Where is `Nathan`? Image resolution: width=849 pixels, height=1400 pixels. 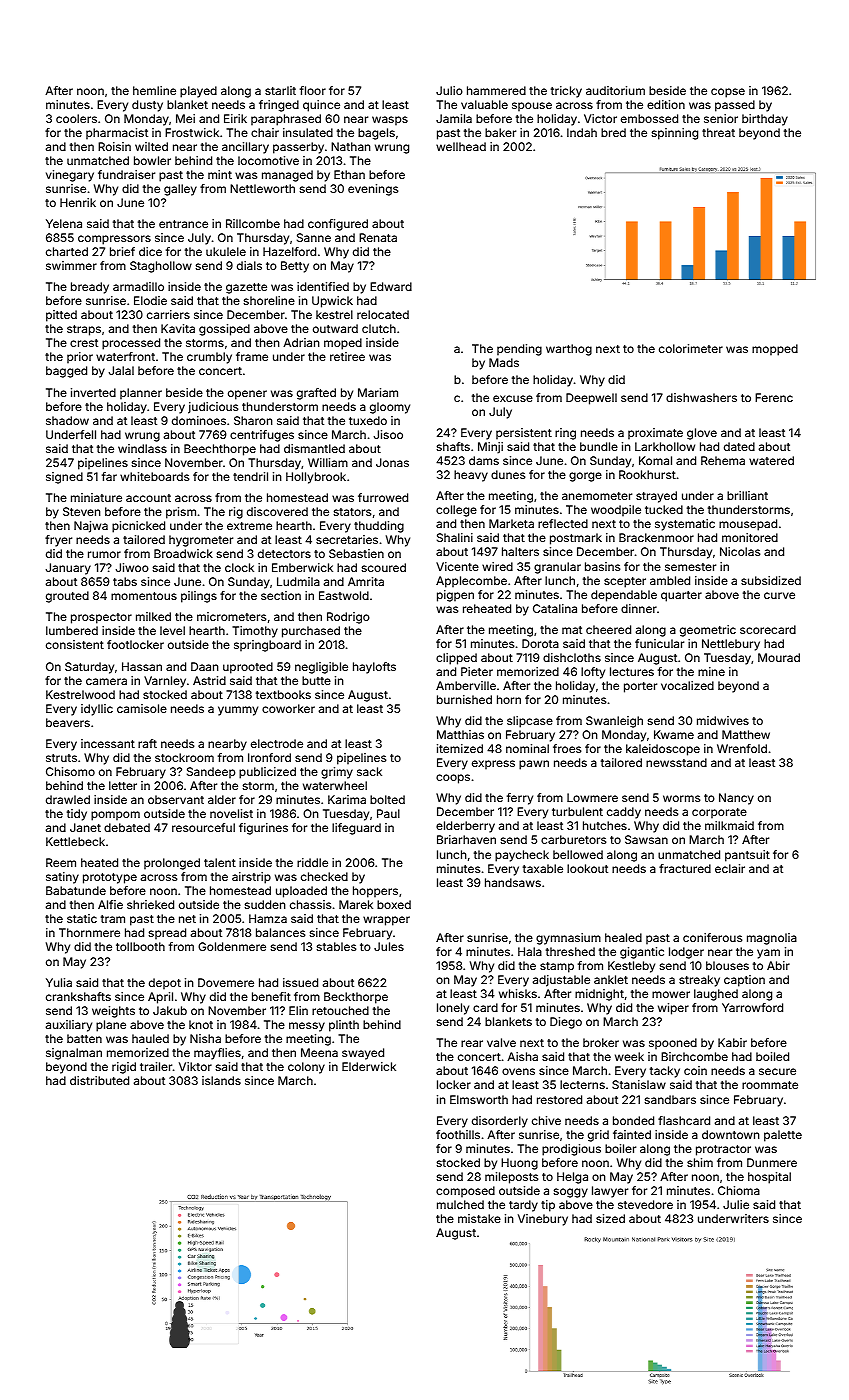 Nathan is located at coordinates (351, 146).
